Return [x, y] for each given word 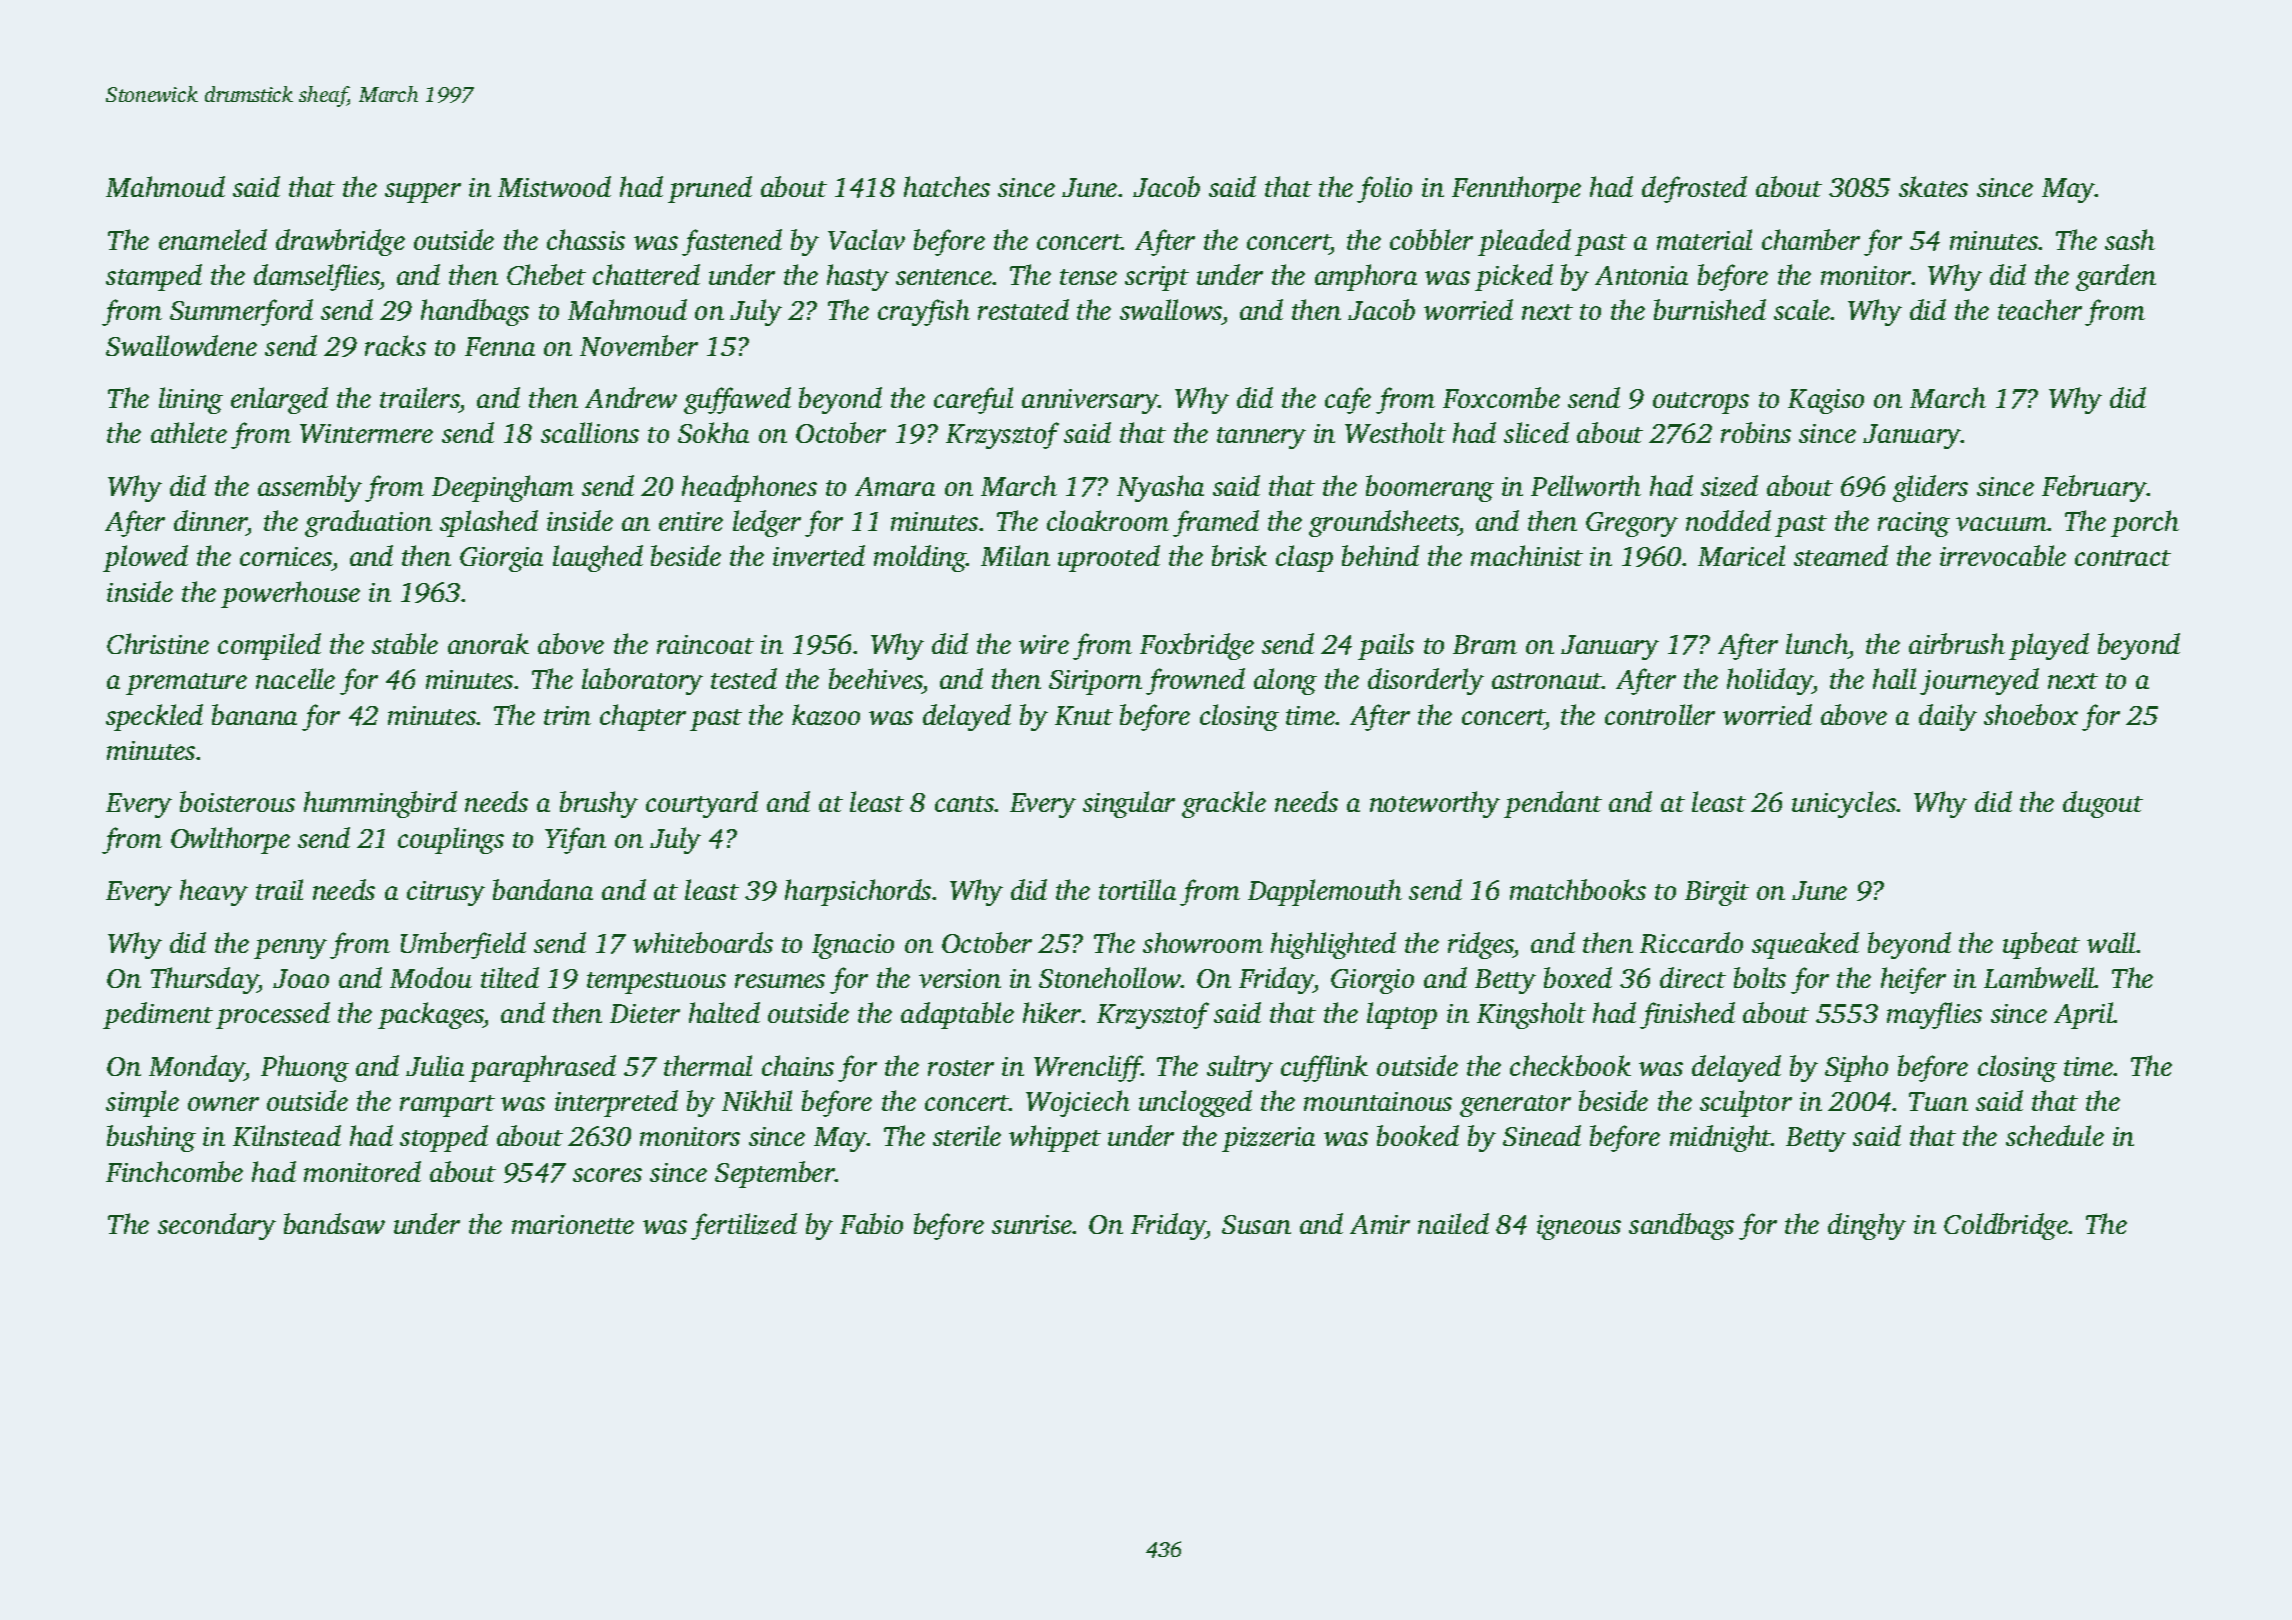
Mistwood [554, 186]
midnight [1720, 1138]
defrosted [1694, 189]
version [960, 978]
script [1157, 278]
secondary [217, 1226]
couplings [451, 840]
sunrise [1032, 1224]
